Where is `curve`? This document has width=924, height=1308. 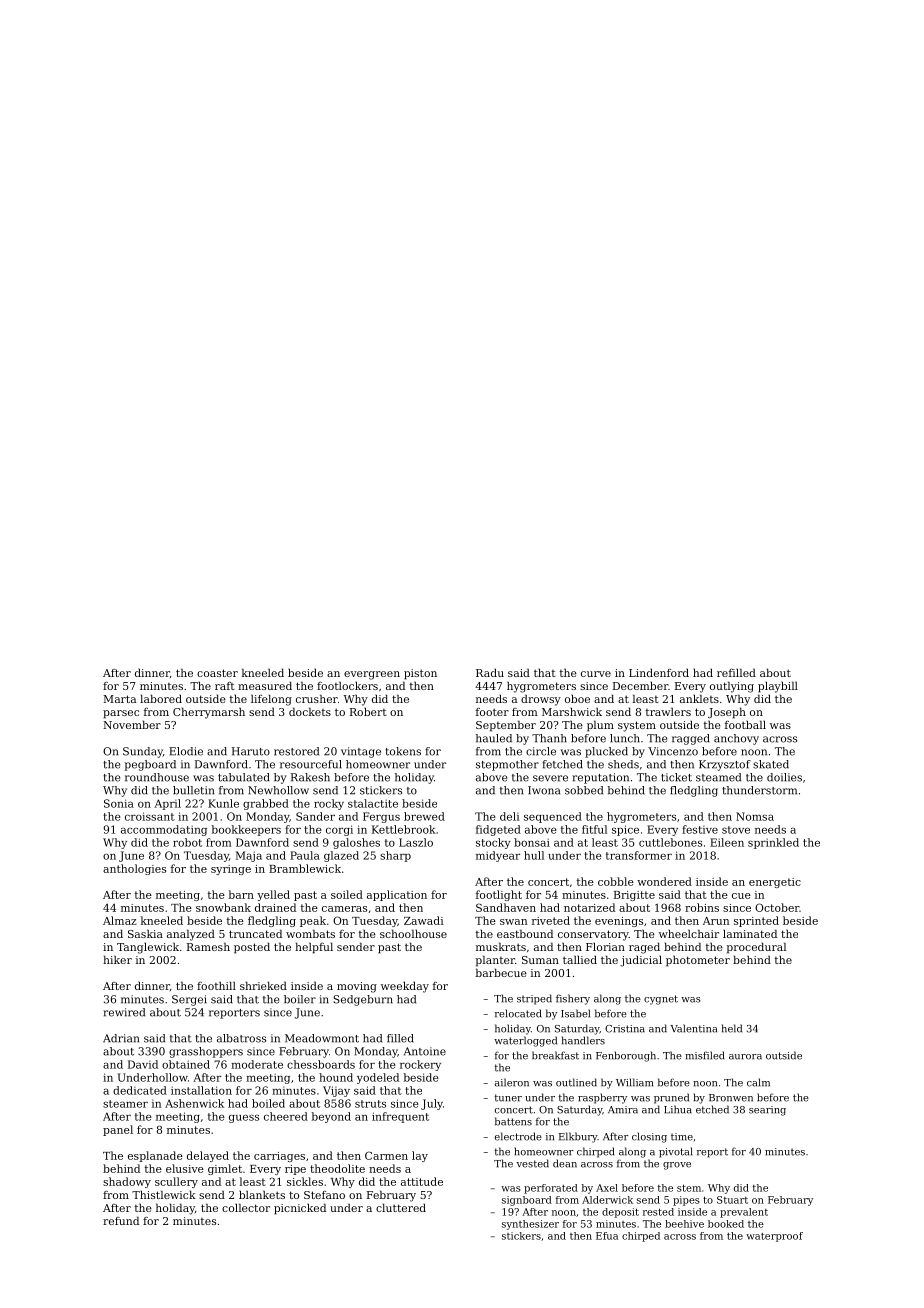
curve is located at coordinates (596, 674).
